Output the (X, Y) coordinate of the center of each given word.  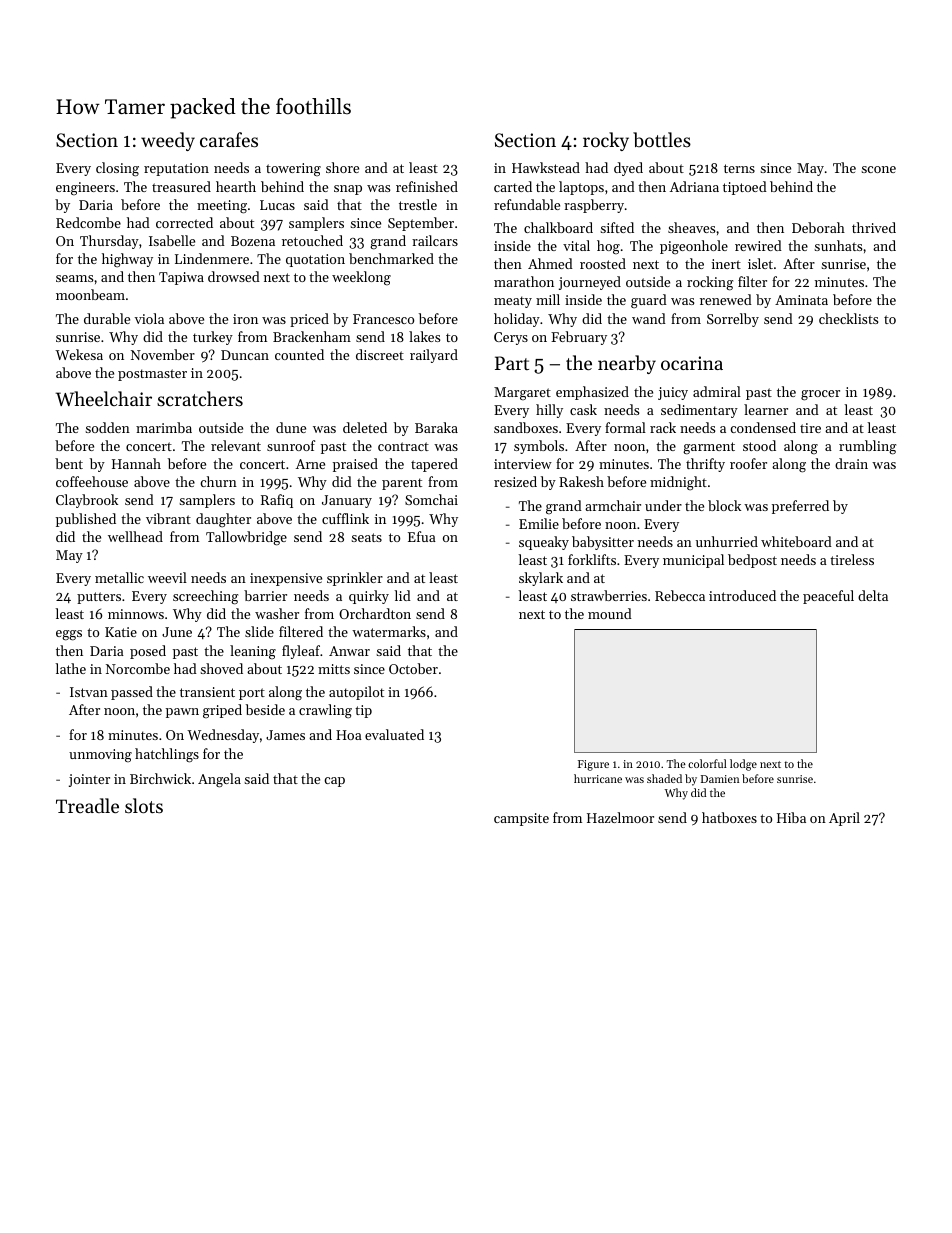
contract (403, 446)
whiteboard (796, 541)
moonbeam (90, 294)
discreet (380, 354)
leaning (253, 652)
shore (342, 167)
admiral (717, 391)
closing (117, 169)
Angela (219, 780)
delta (873, 595)
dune (291, 427)
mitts (334, 669)
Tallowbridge (246, 538)
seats (366, 537)
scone (878, 169)
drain (851, 463)
